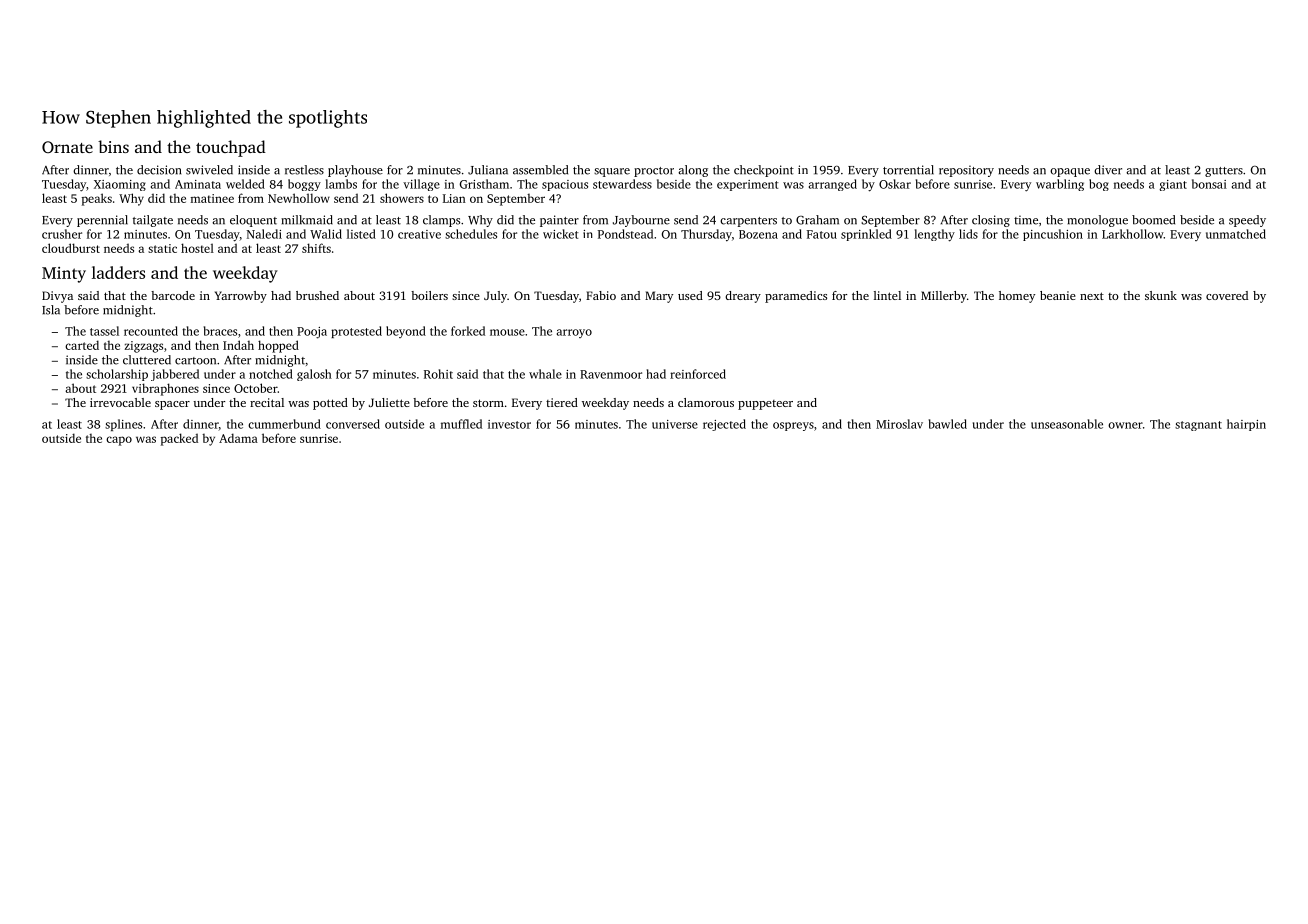 This document has height=924, width=1308. I want to click on matinee, so click(212, 198).
